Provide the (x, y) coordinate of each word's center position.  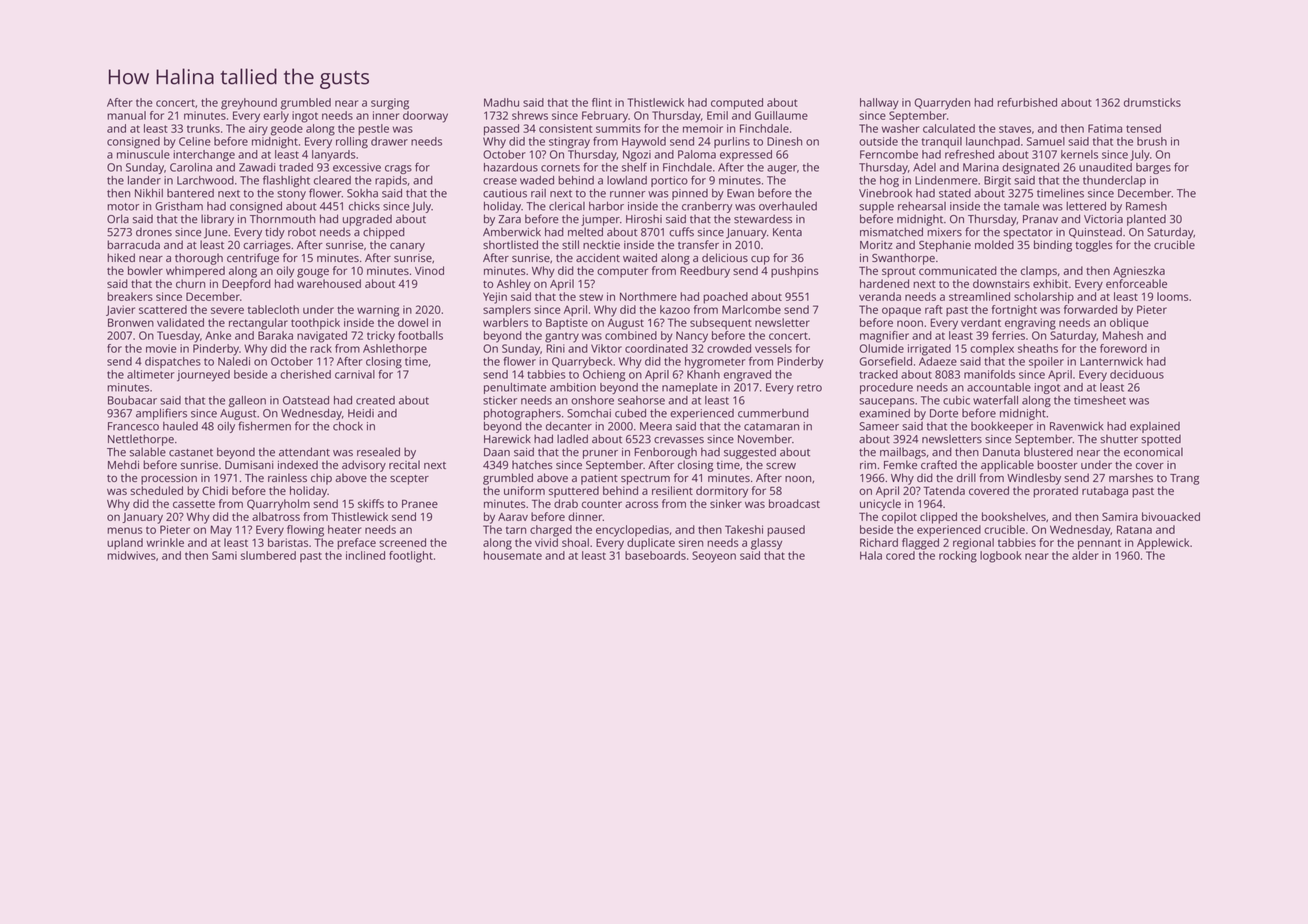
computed (737, 104)
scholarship (1044, 298)
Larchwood (205, 180)
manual (126, 115)
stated (955, 193)
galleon (247, 401)
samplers (507, 311)
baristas (288, 542)
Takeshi (744, 529)
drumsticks (1152, 102)
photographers (522, 414)
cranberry (707, 207)
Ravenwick (1076, 426)
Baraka (275, 335)
